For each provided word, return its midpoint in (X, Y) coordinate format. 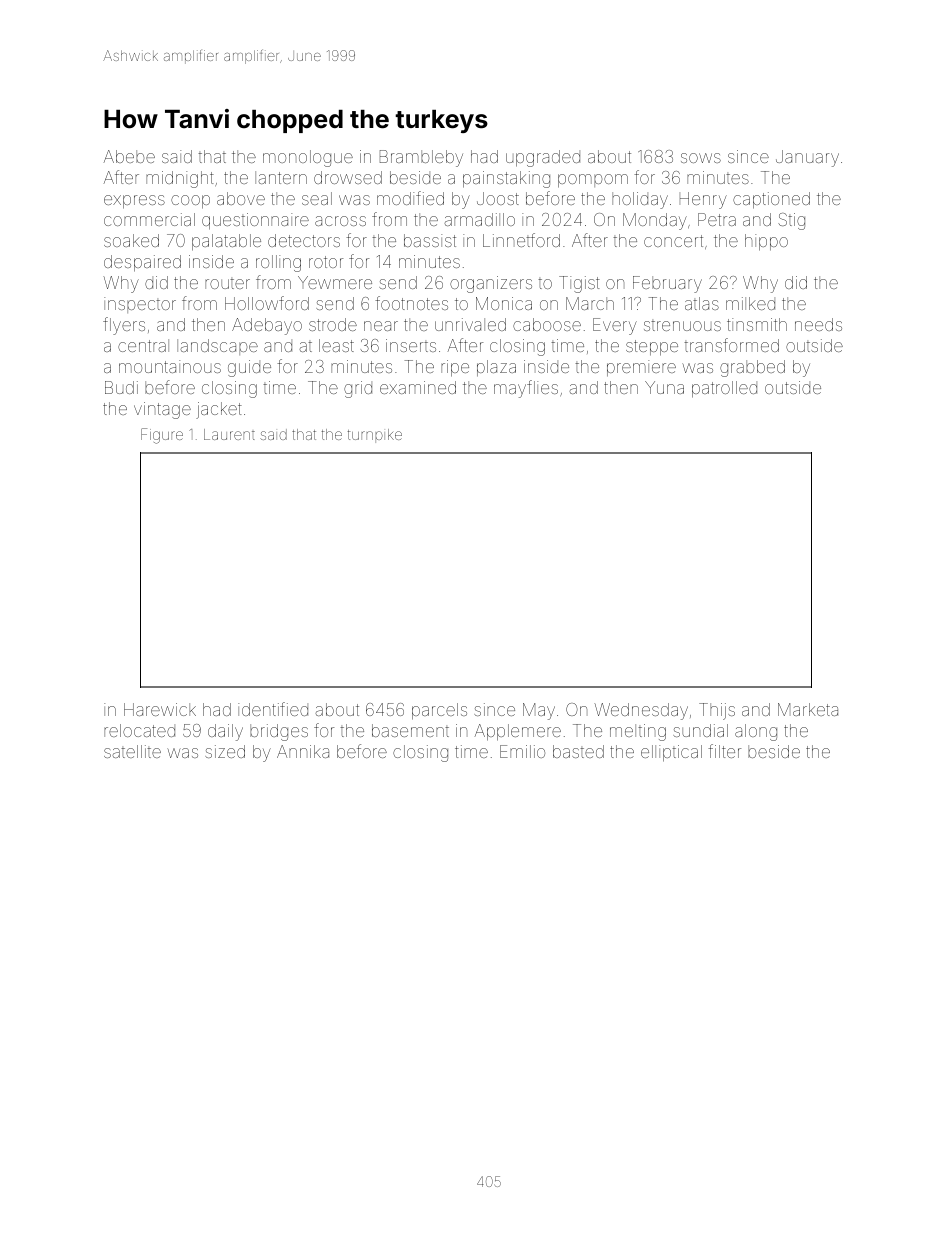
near (381, 326)
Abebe (129, 156)
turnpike (375, 436)
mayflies (526, 389)
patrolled (724, 389)
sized (225, 751)
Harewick (160, 709)
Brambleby (421, 158)
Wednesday (641, 711)
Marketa (808, 709)
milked (750, 303)
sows (701, 158)
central (143, 345)
